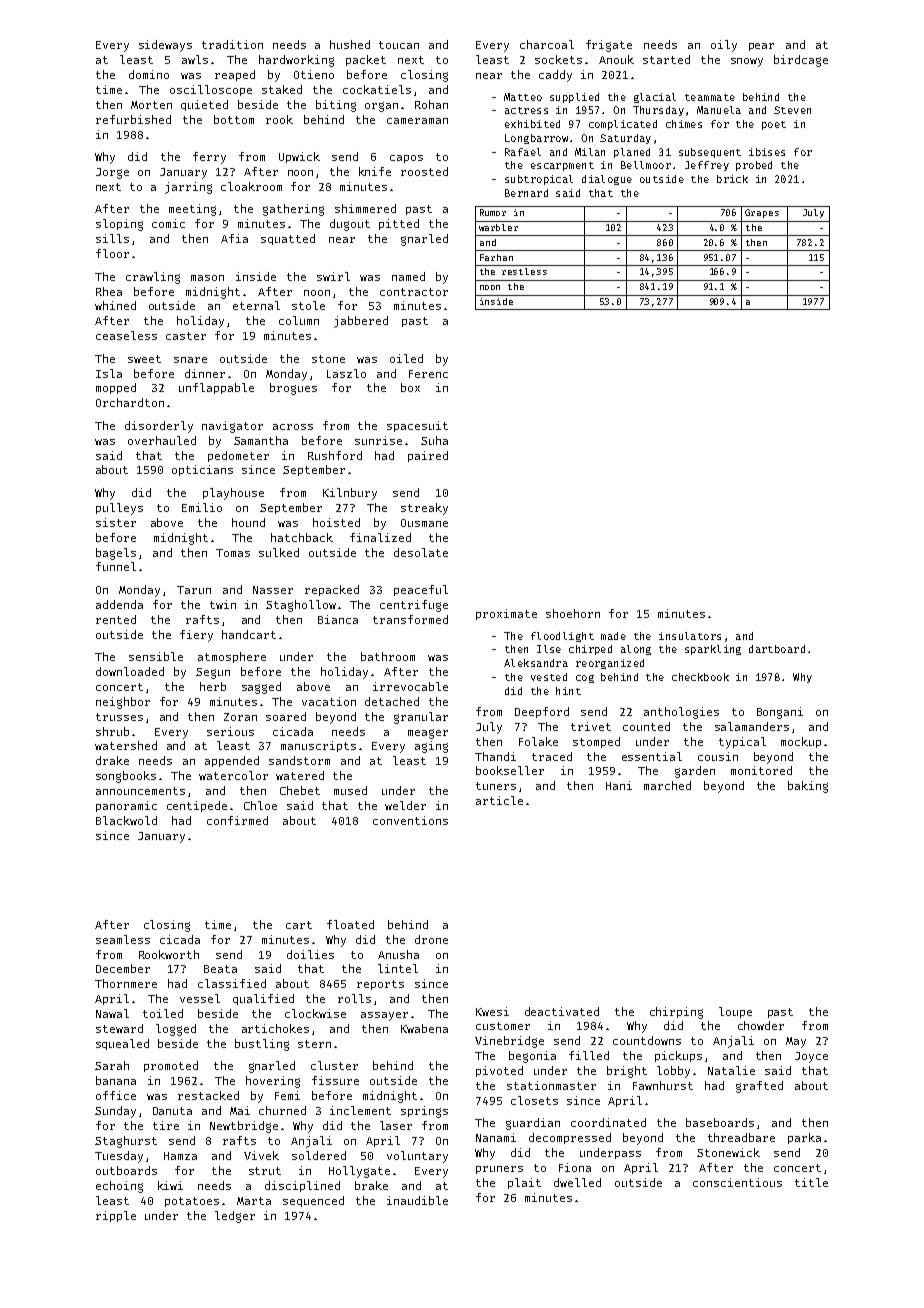 This image has width=924, height=1308. I want to click on biting, so click(336, 106).
